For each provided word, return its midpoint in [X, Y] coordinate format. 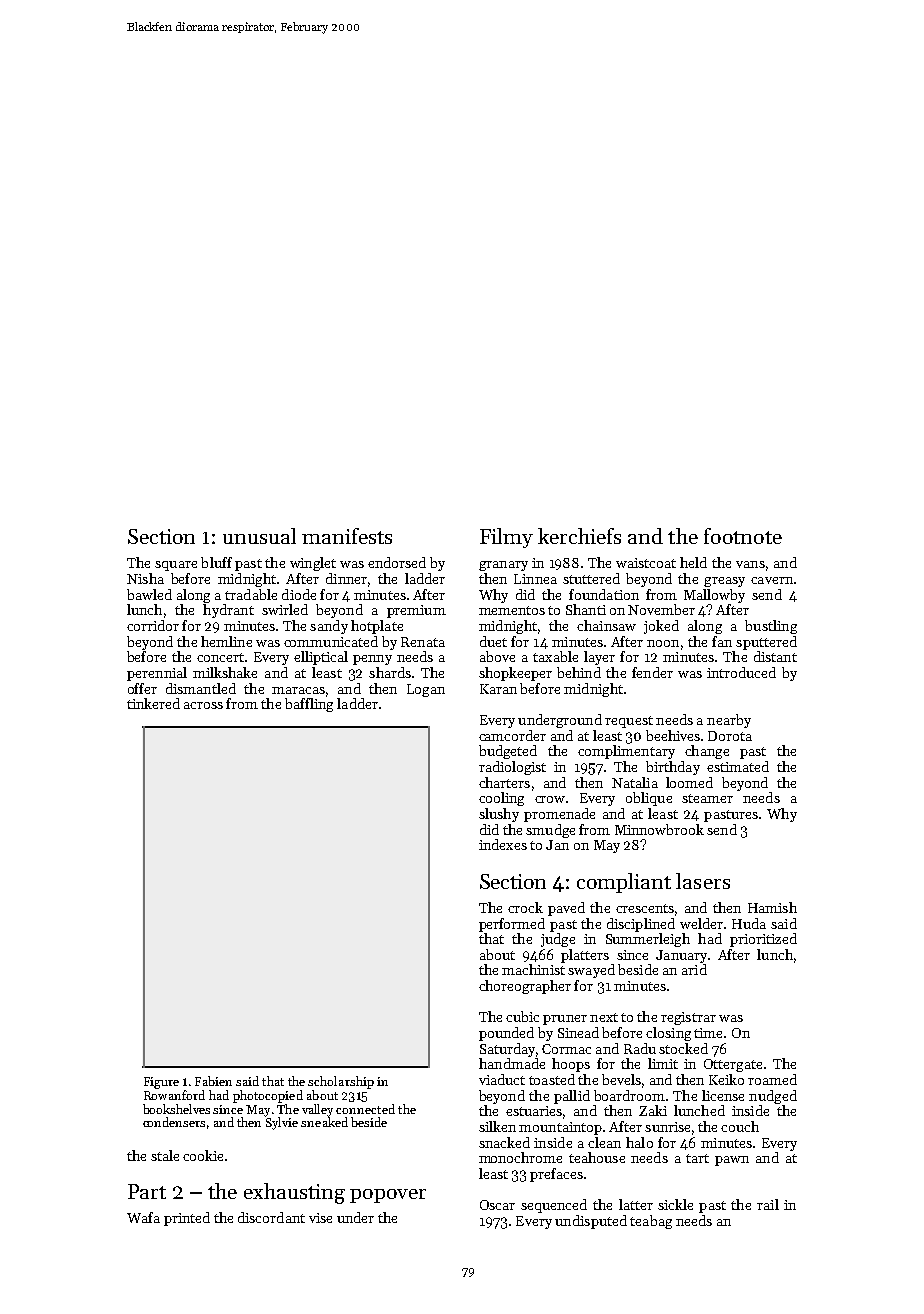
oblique [649, 799]
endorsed [397, 562]
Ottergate [733, 1065]
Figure [161, 1083]
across [203, 705]
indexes [503, 844]
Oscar [497, 1205]
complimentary [626, 752]
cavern [772, 580]
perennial [157, 674]
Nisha [145, 578]
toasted [552, 1079]
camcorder [512, 735]
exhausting [294, 1193]
